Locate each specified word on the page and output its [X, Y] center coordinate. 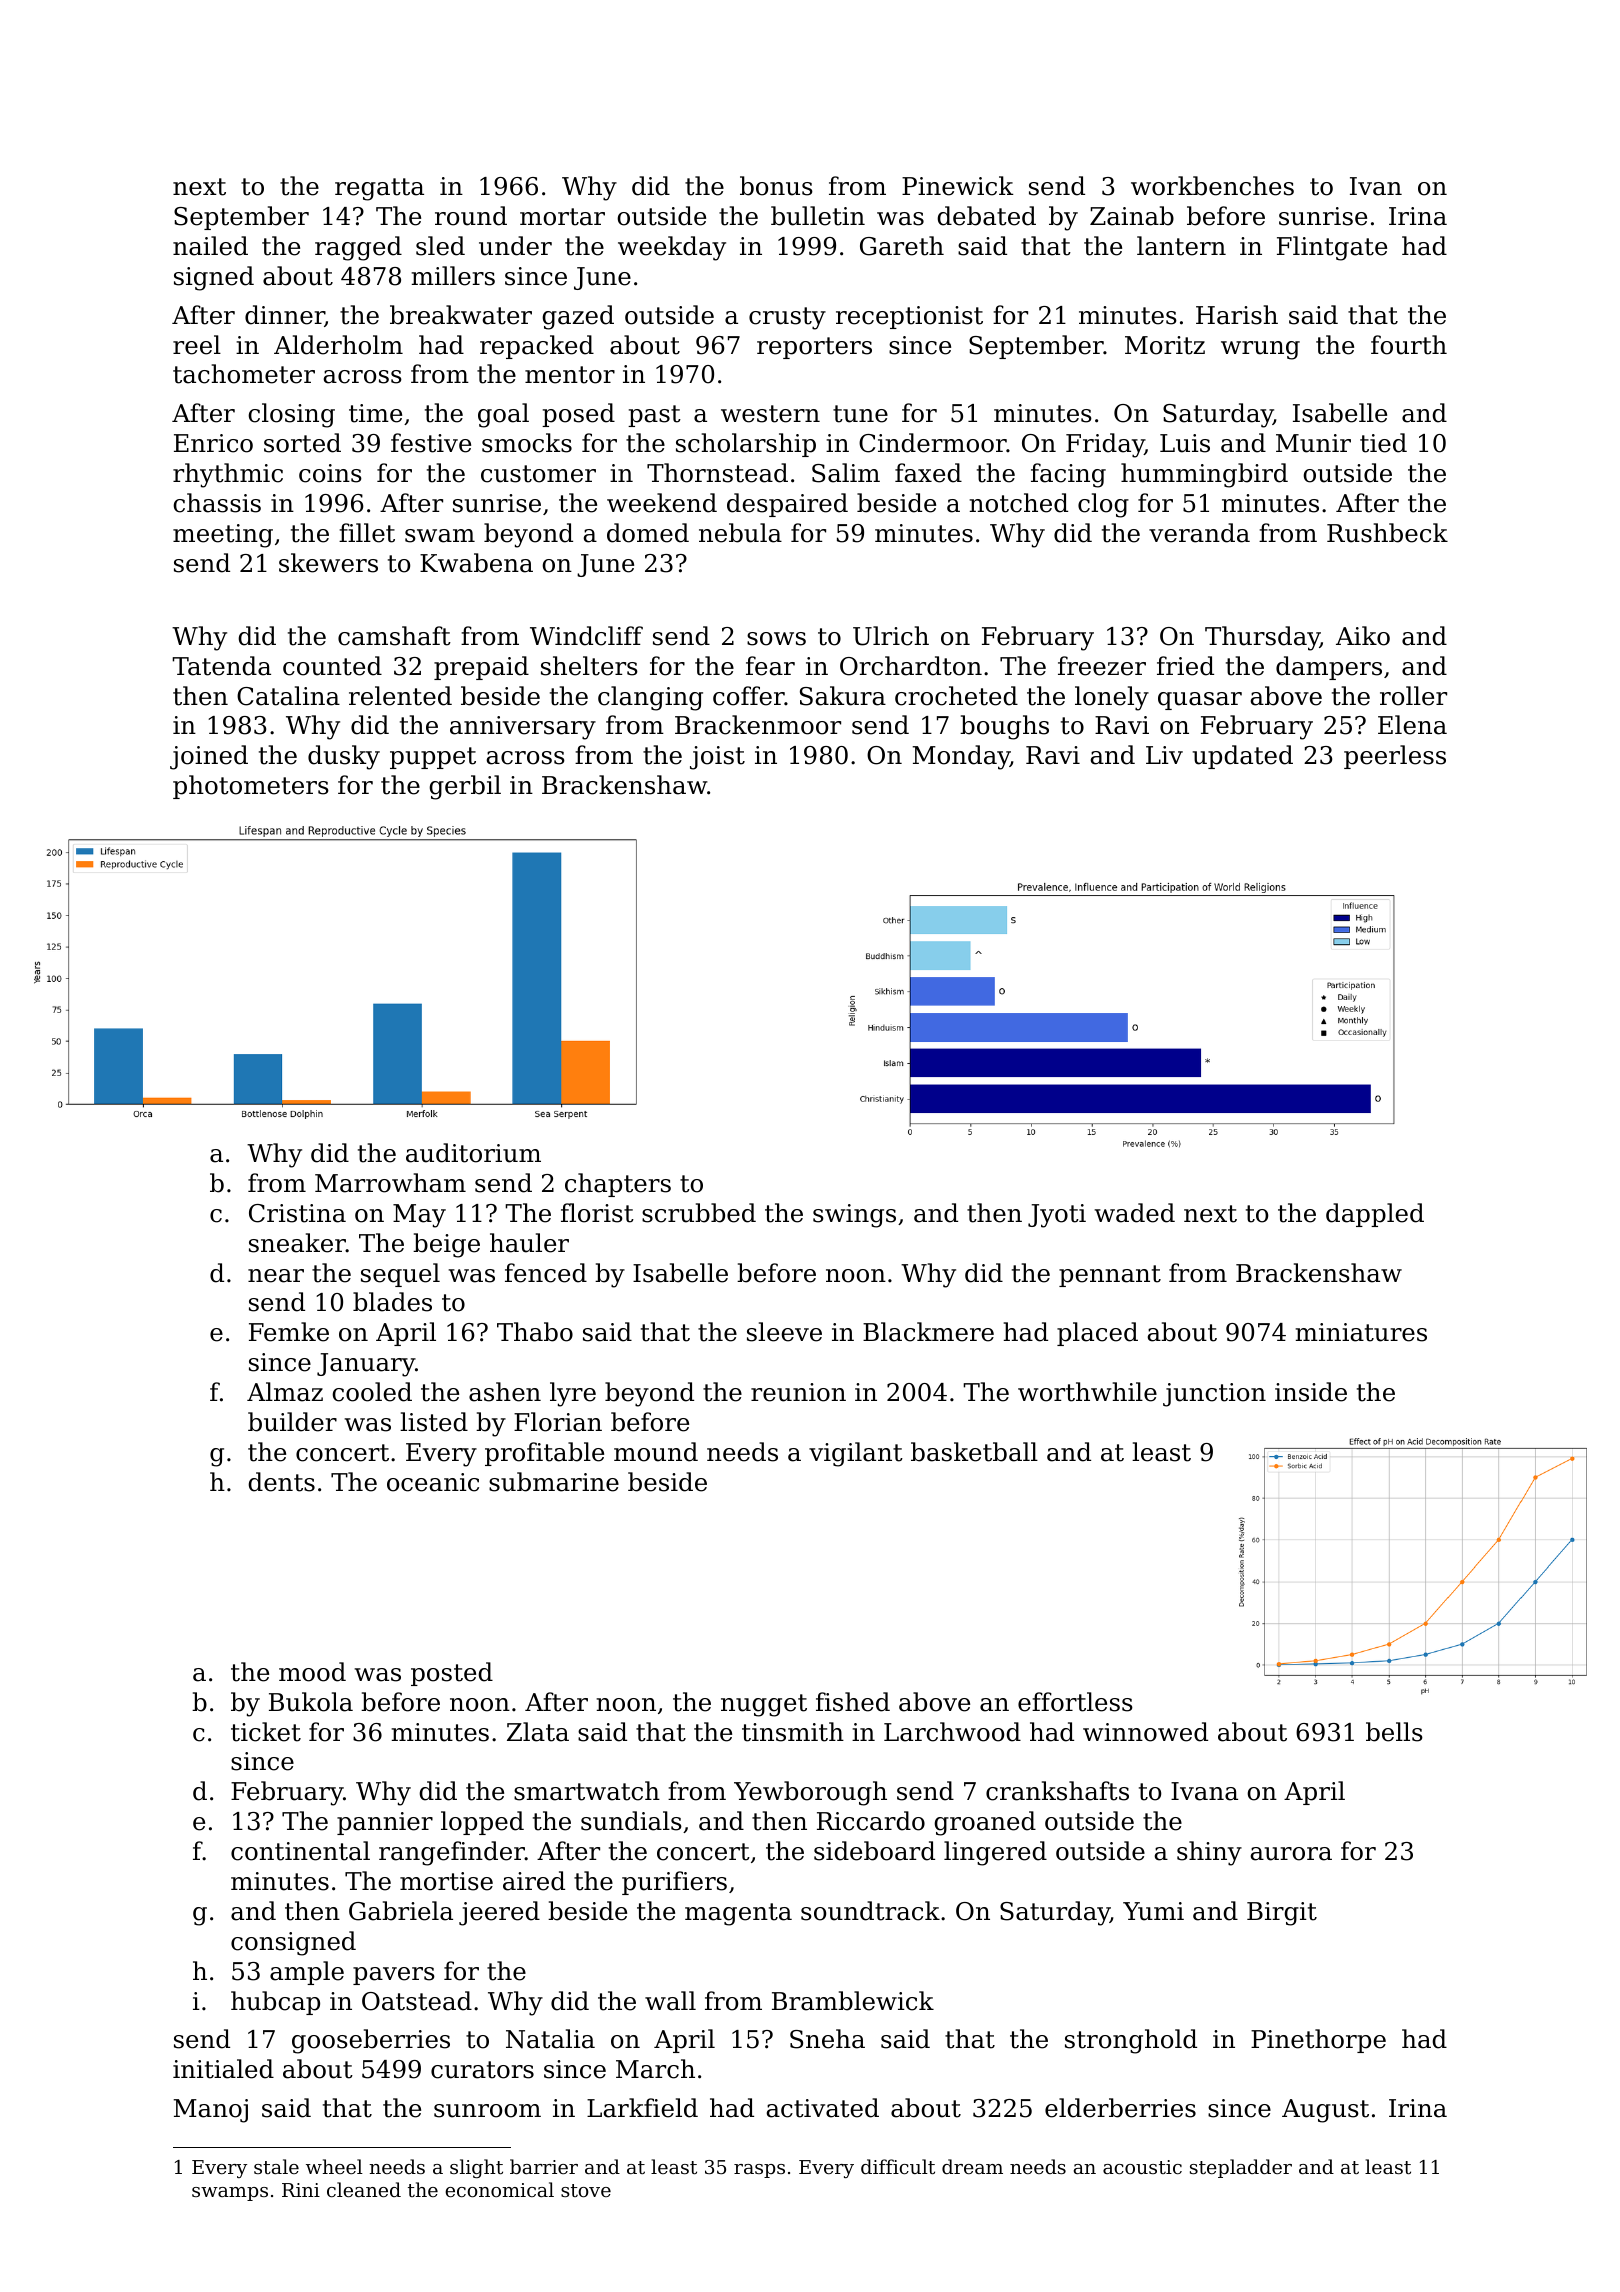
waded [1134, 1213]
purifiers [674, 1883]
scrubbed [699, 1213]
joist [717, 758]
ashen [505, 1392]
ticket [266, 1732]
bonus [776, 186]
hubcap [275, 2003]
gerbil [465, 787]
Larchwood [952, 1732]
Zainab [1132, 216]
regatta [379, 189]
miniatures [1361, 1332]
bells [1394, 1732]
